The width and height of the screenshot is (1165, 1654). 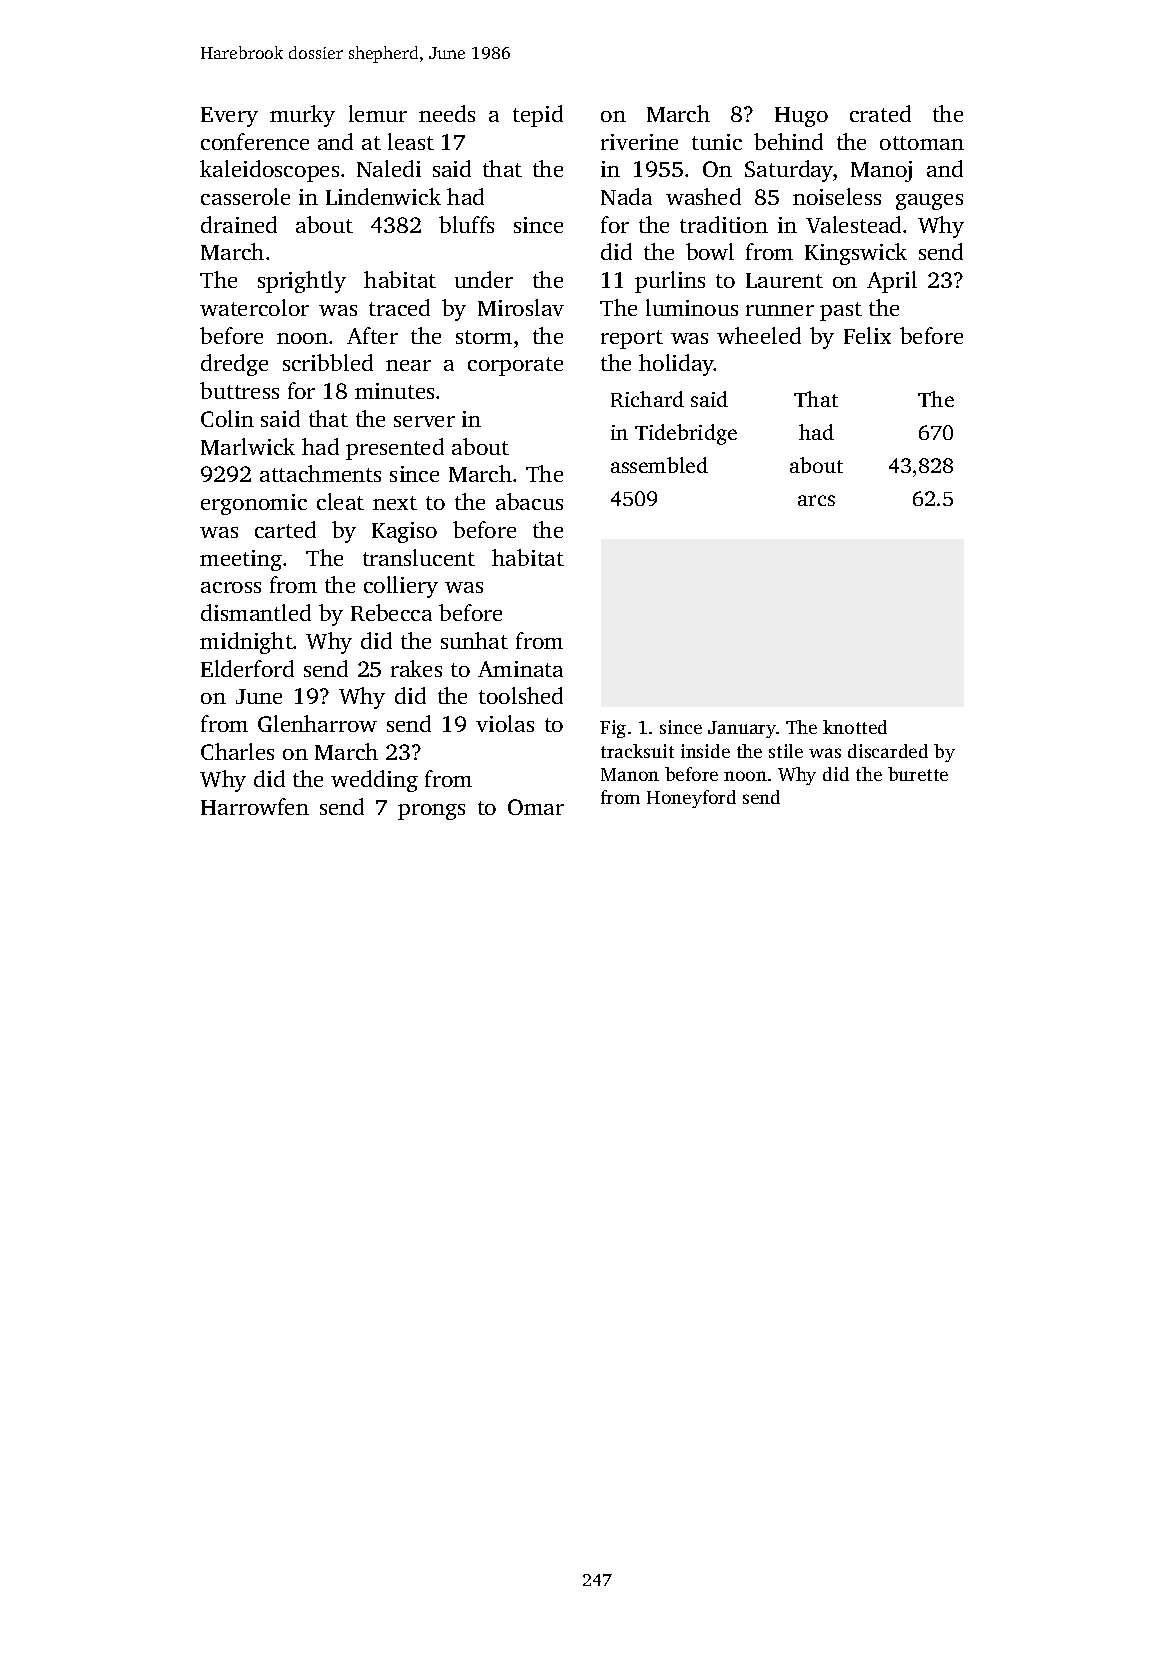 What do you see at coordinates (880, 113) in the screenshot?
I see `crated` at bounding box center [880, 113].
